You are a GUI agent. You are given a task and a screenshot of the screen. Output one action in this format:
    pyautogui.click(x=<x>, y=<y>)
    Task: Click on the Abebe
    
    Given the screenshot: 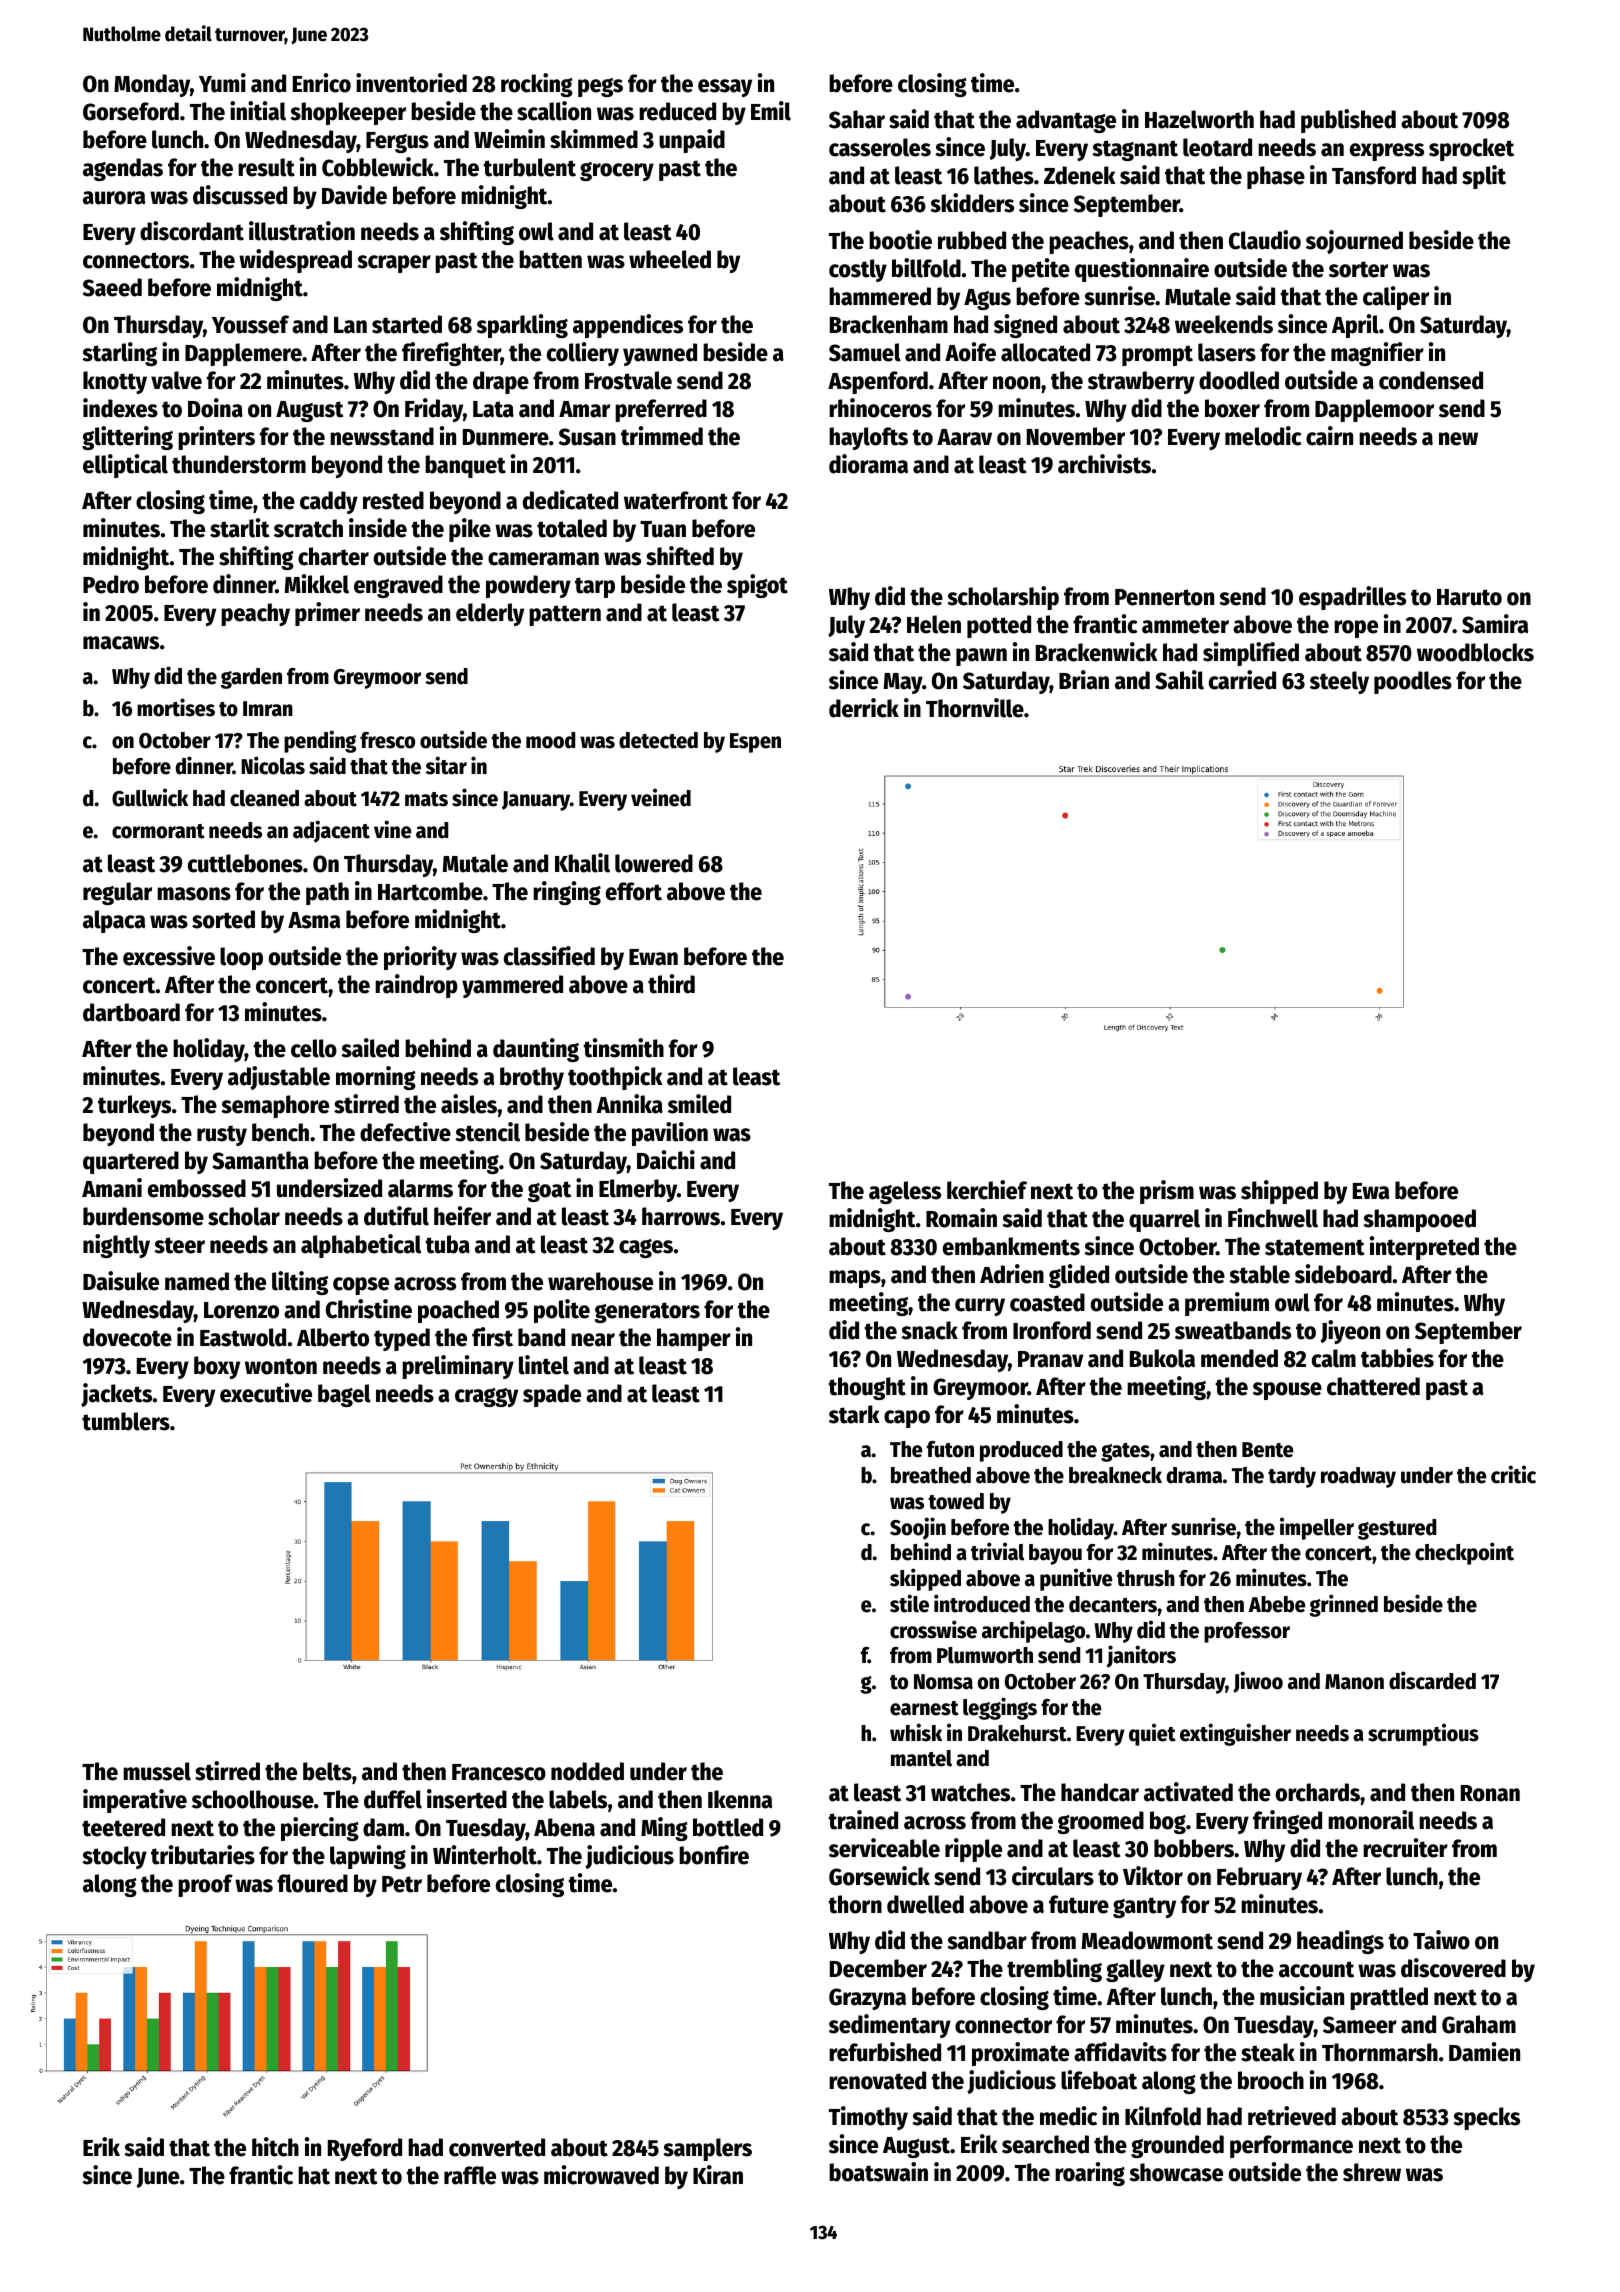 What is the action you would take?
    pyautogui.click(x=1277, y=1604)
